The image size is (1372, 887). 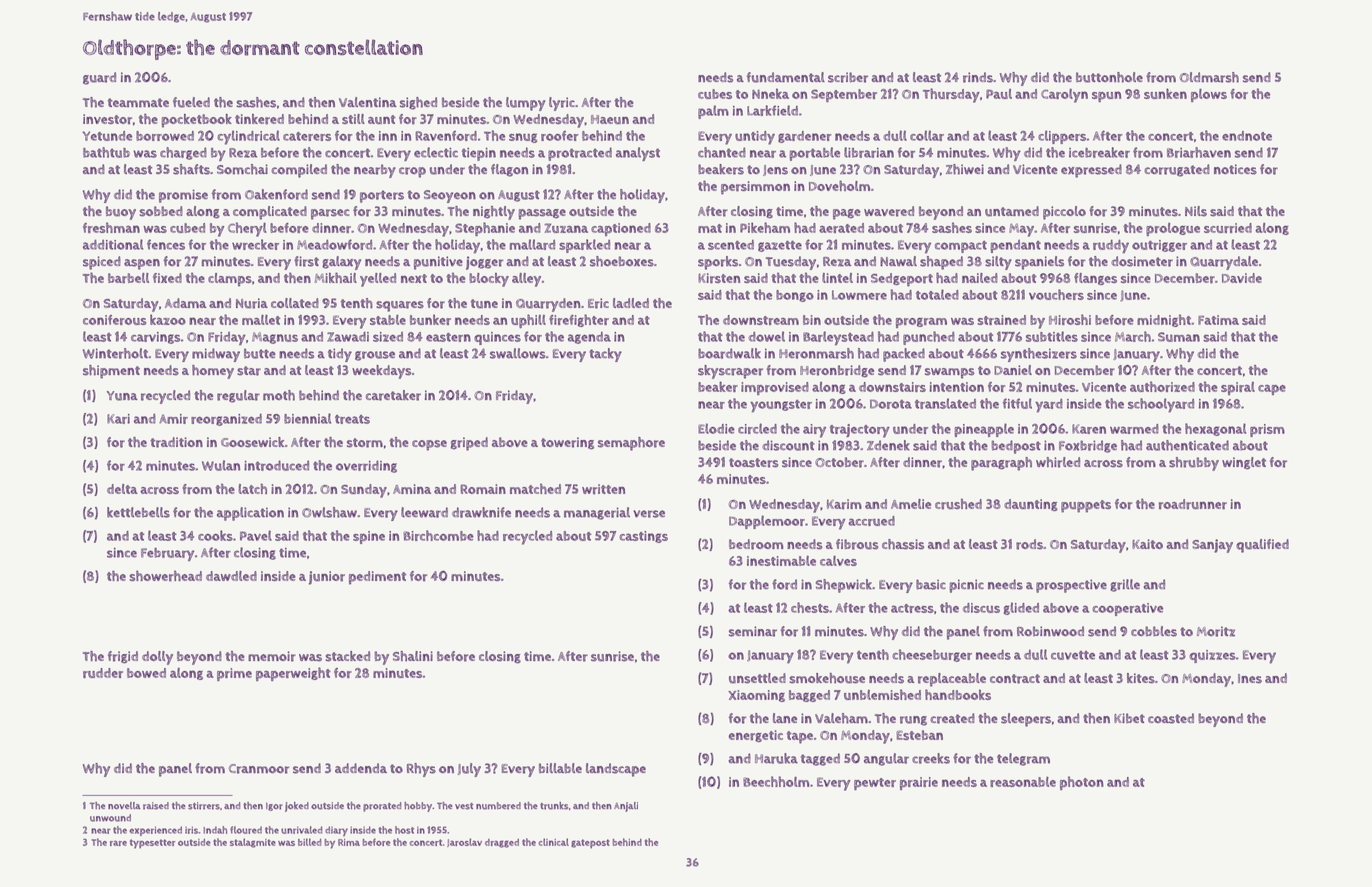 What do you see at coordinates (221, 465) in the page?
I see `Wulan` at bounding box center [221, 465].
